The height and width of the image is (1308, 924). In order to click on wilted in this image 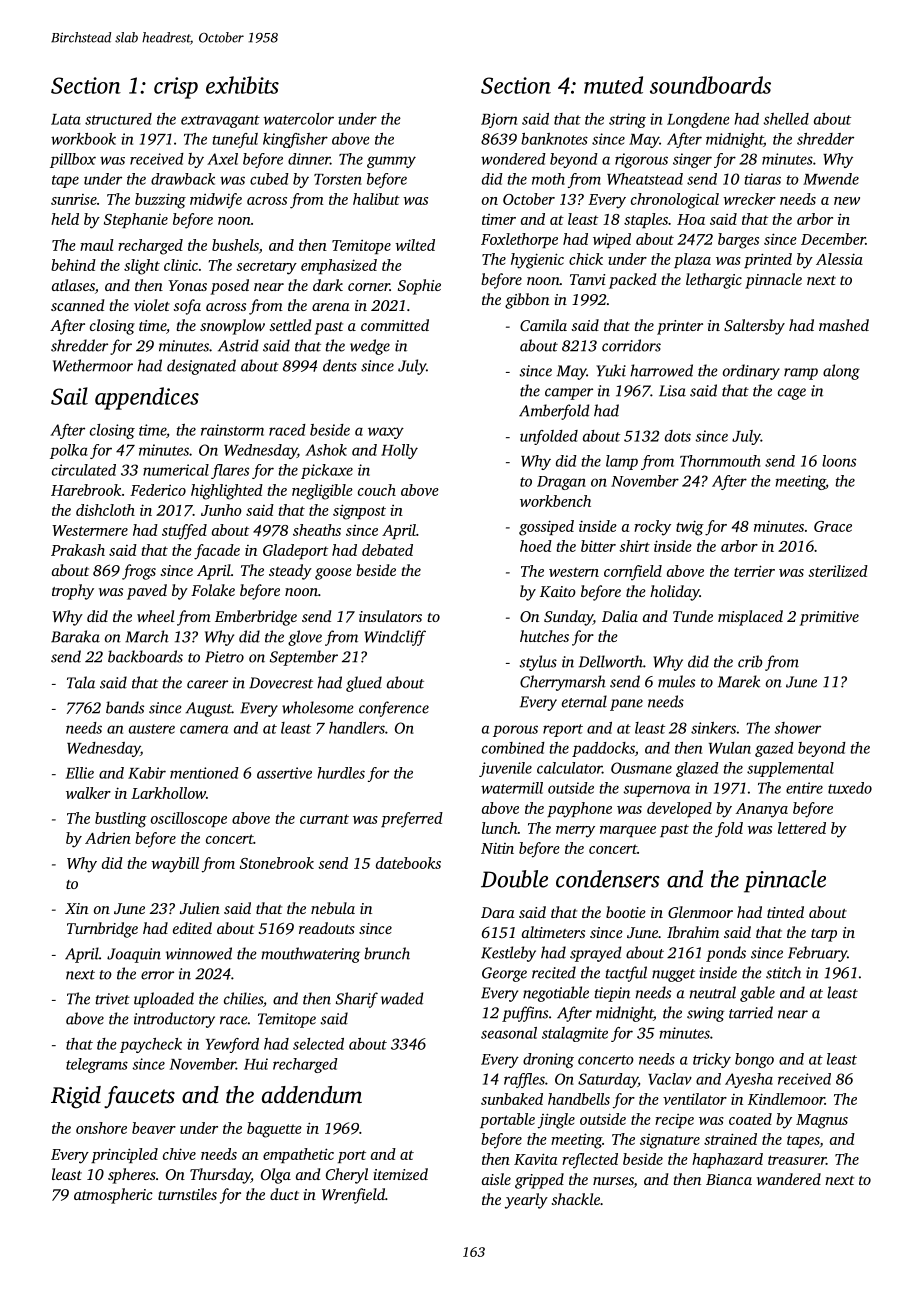, I will do `click(415, 245)`.
